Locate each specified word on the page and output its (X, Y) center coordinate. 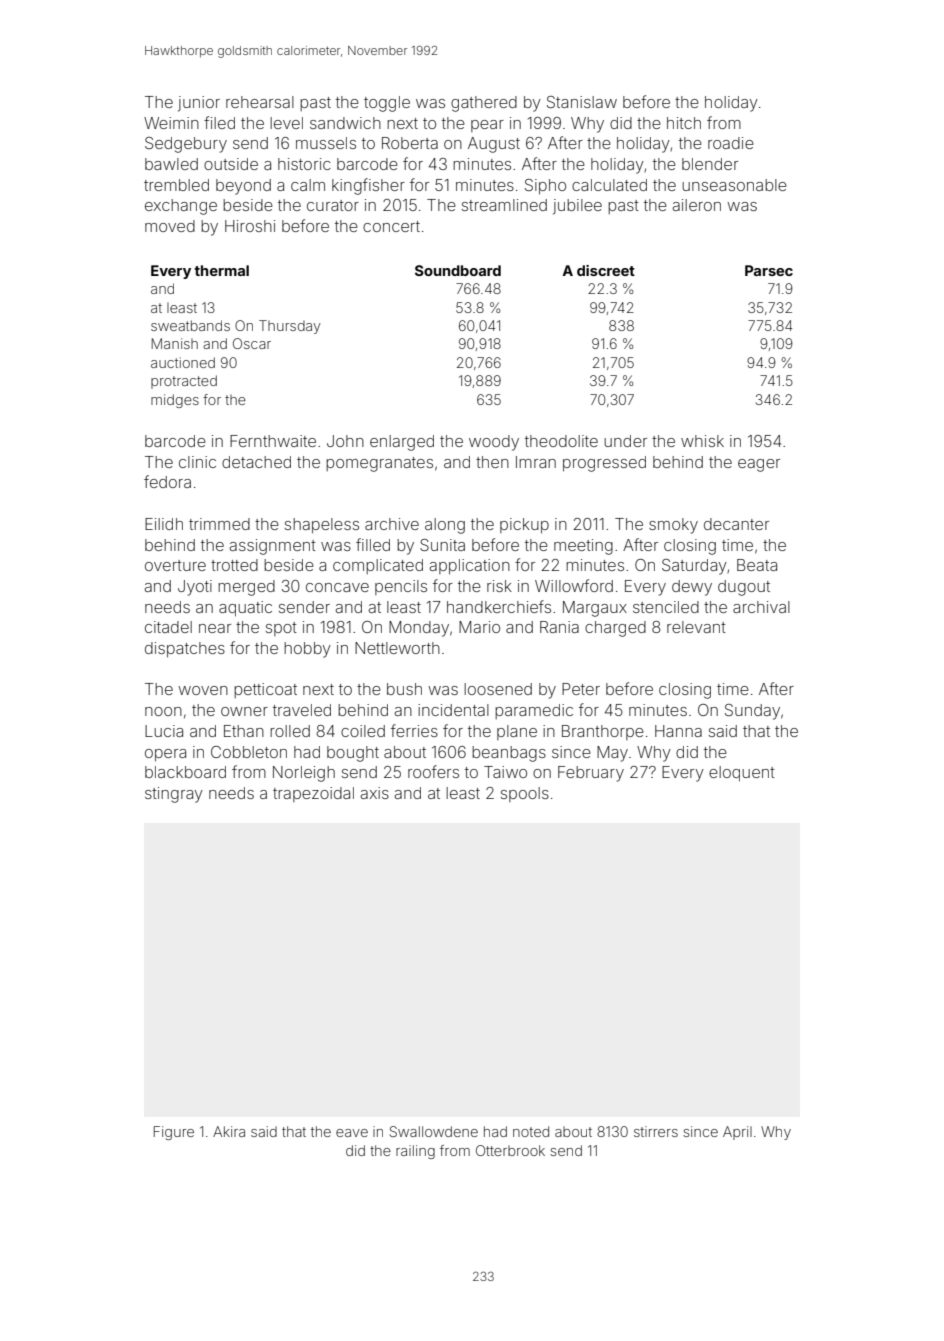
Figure (174, 1133)
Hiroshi (250, 226)
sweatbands (190, 325)
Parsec (769, 270)
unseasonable (734, 185)
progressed (604, 464)
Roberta (410, 143)
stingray (174, 795)
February (591, 774)
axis (375, 793)
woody (494, 443)
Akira (229, 1131)
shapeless (322, 525)
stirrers (656, 1131)
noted (531, 1131)
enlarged (402, 443)
